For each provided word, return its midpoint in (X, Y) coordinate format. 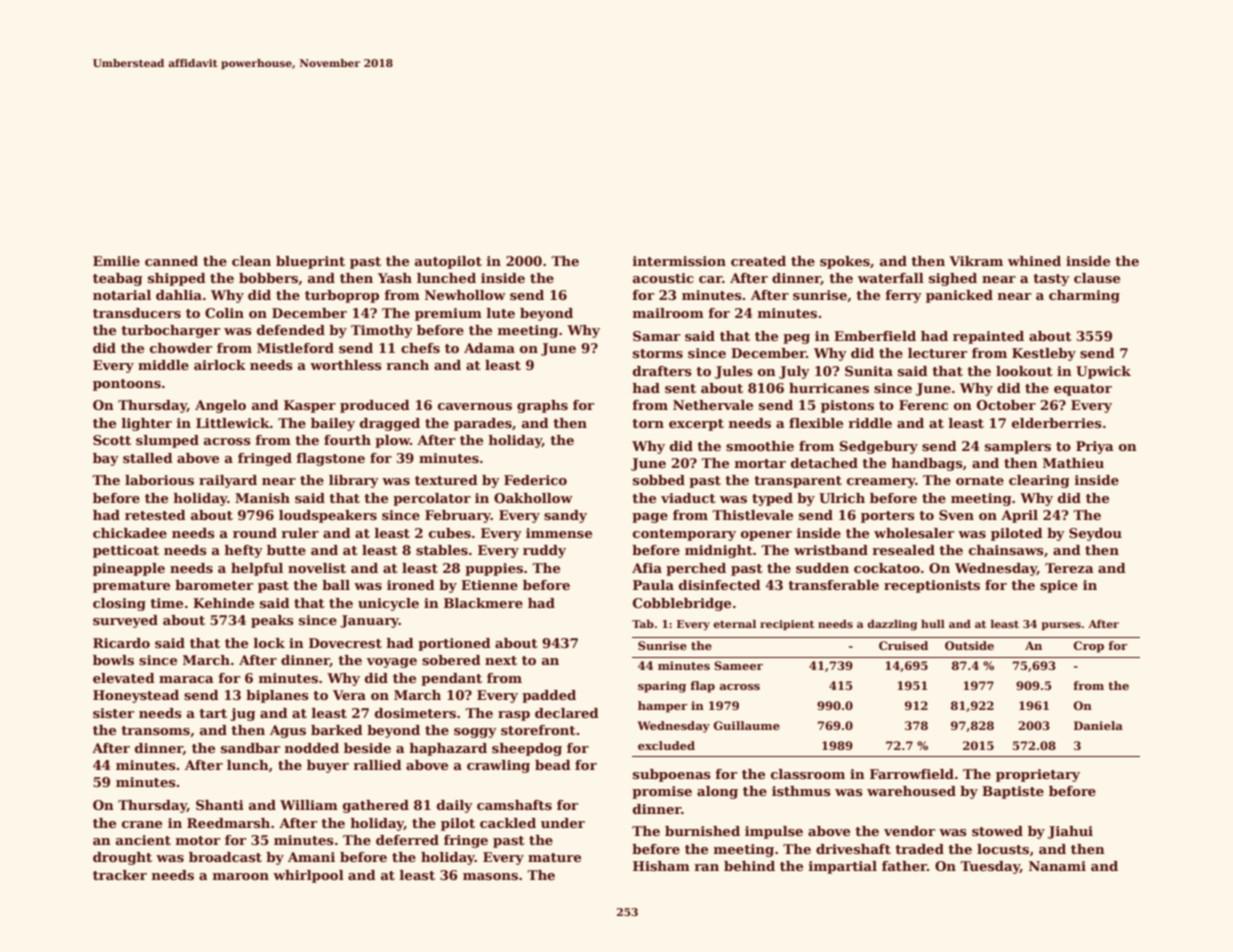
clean (251, 261)
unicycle (388, 604)
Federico (535, 480)
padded (549, 696)
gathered (376, 806)
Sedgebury (879, 447)
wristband (831, 550)
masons (490, 876)
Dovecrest (345, 643)
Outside (969, 645)
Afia (647, 568)
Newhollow (465, 295)
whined (1034, 261)
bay (106, 459)
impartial (842, 867)
